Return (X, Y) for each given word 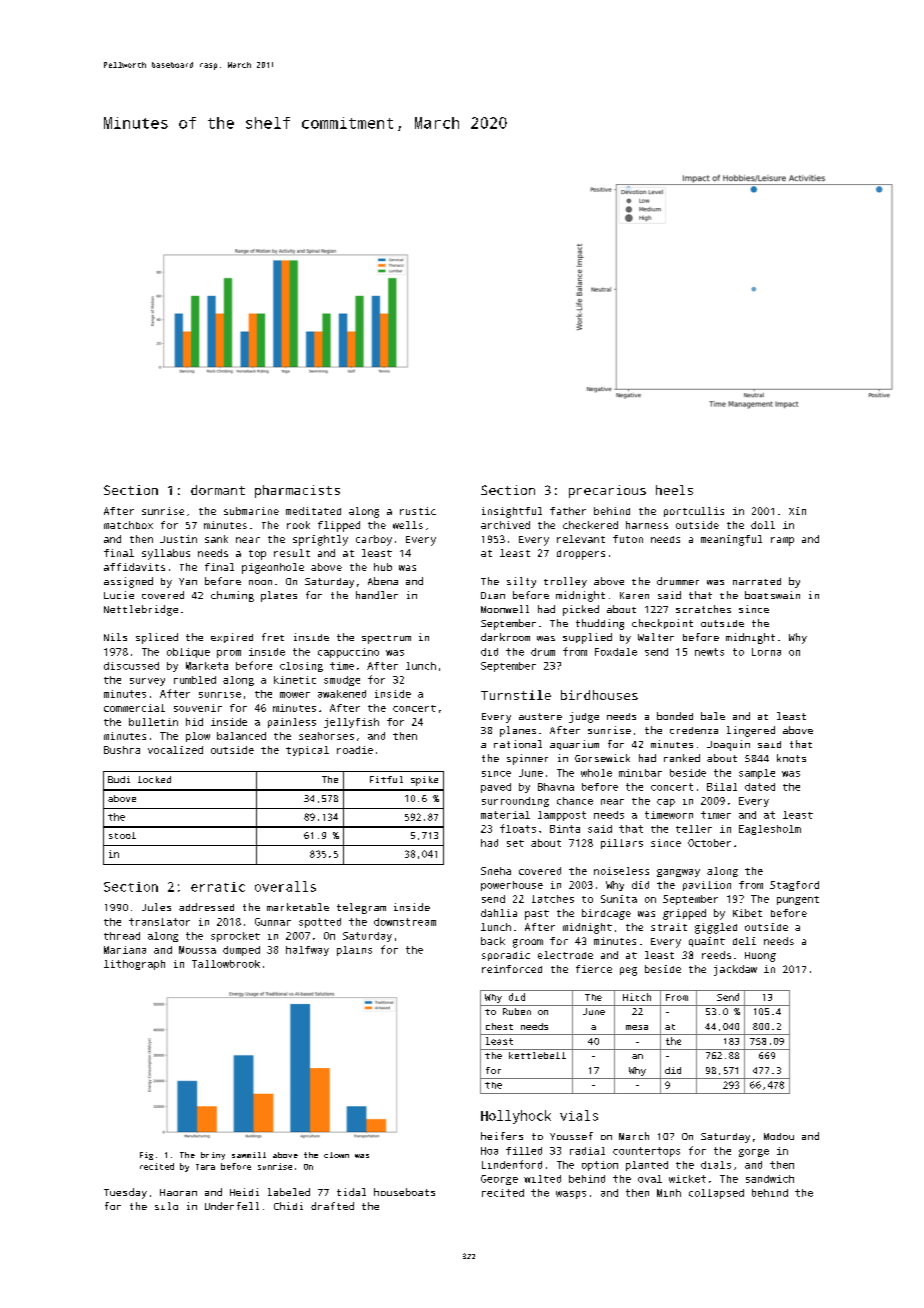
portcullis (694, 512)
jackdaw (735, 970)
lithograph (134, 965)
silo (166, 1206)
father (568, 511)
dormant (218, 490)
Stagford (794, 886)
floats (518, 828)
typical (307, 751)
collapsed (716, 1194)
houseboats (404, 1192)
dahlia (499, 913)
